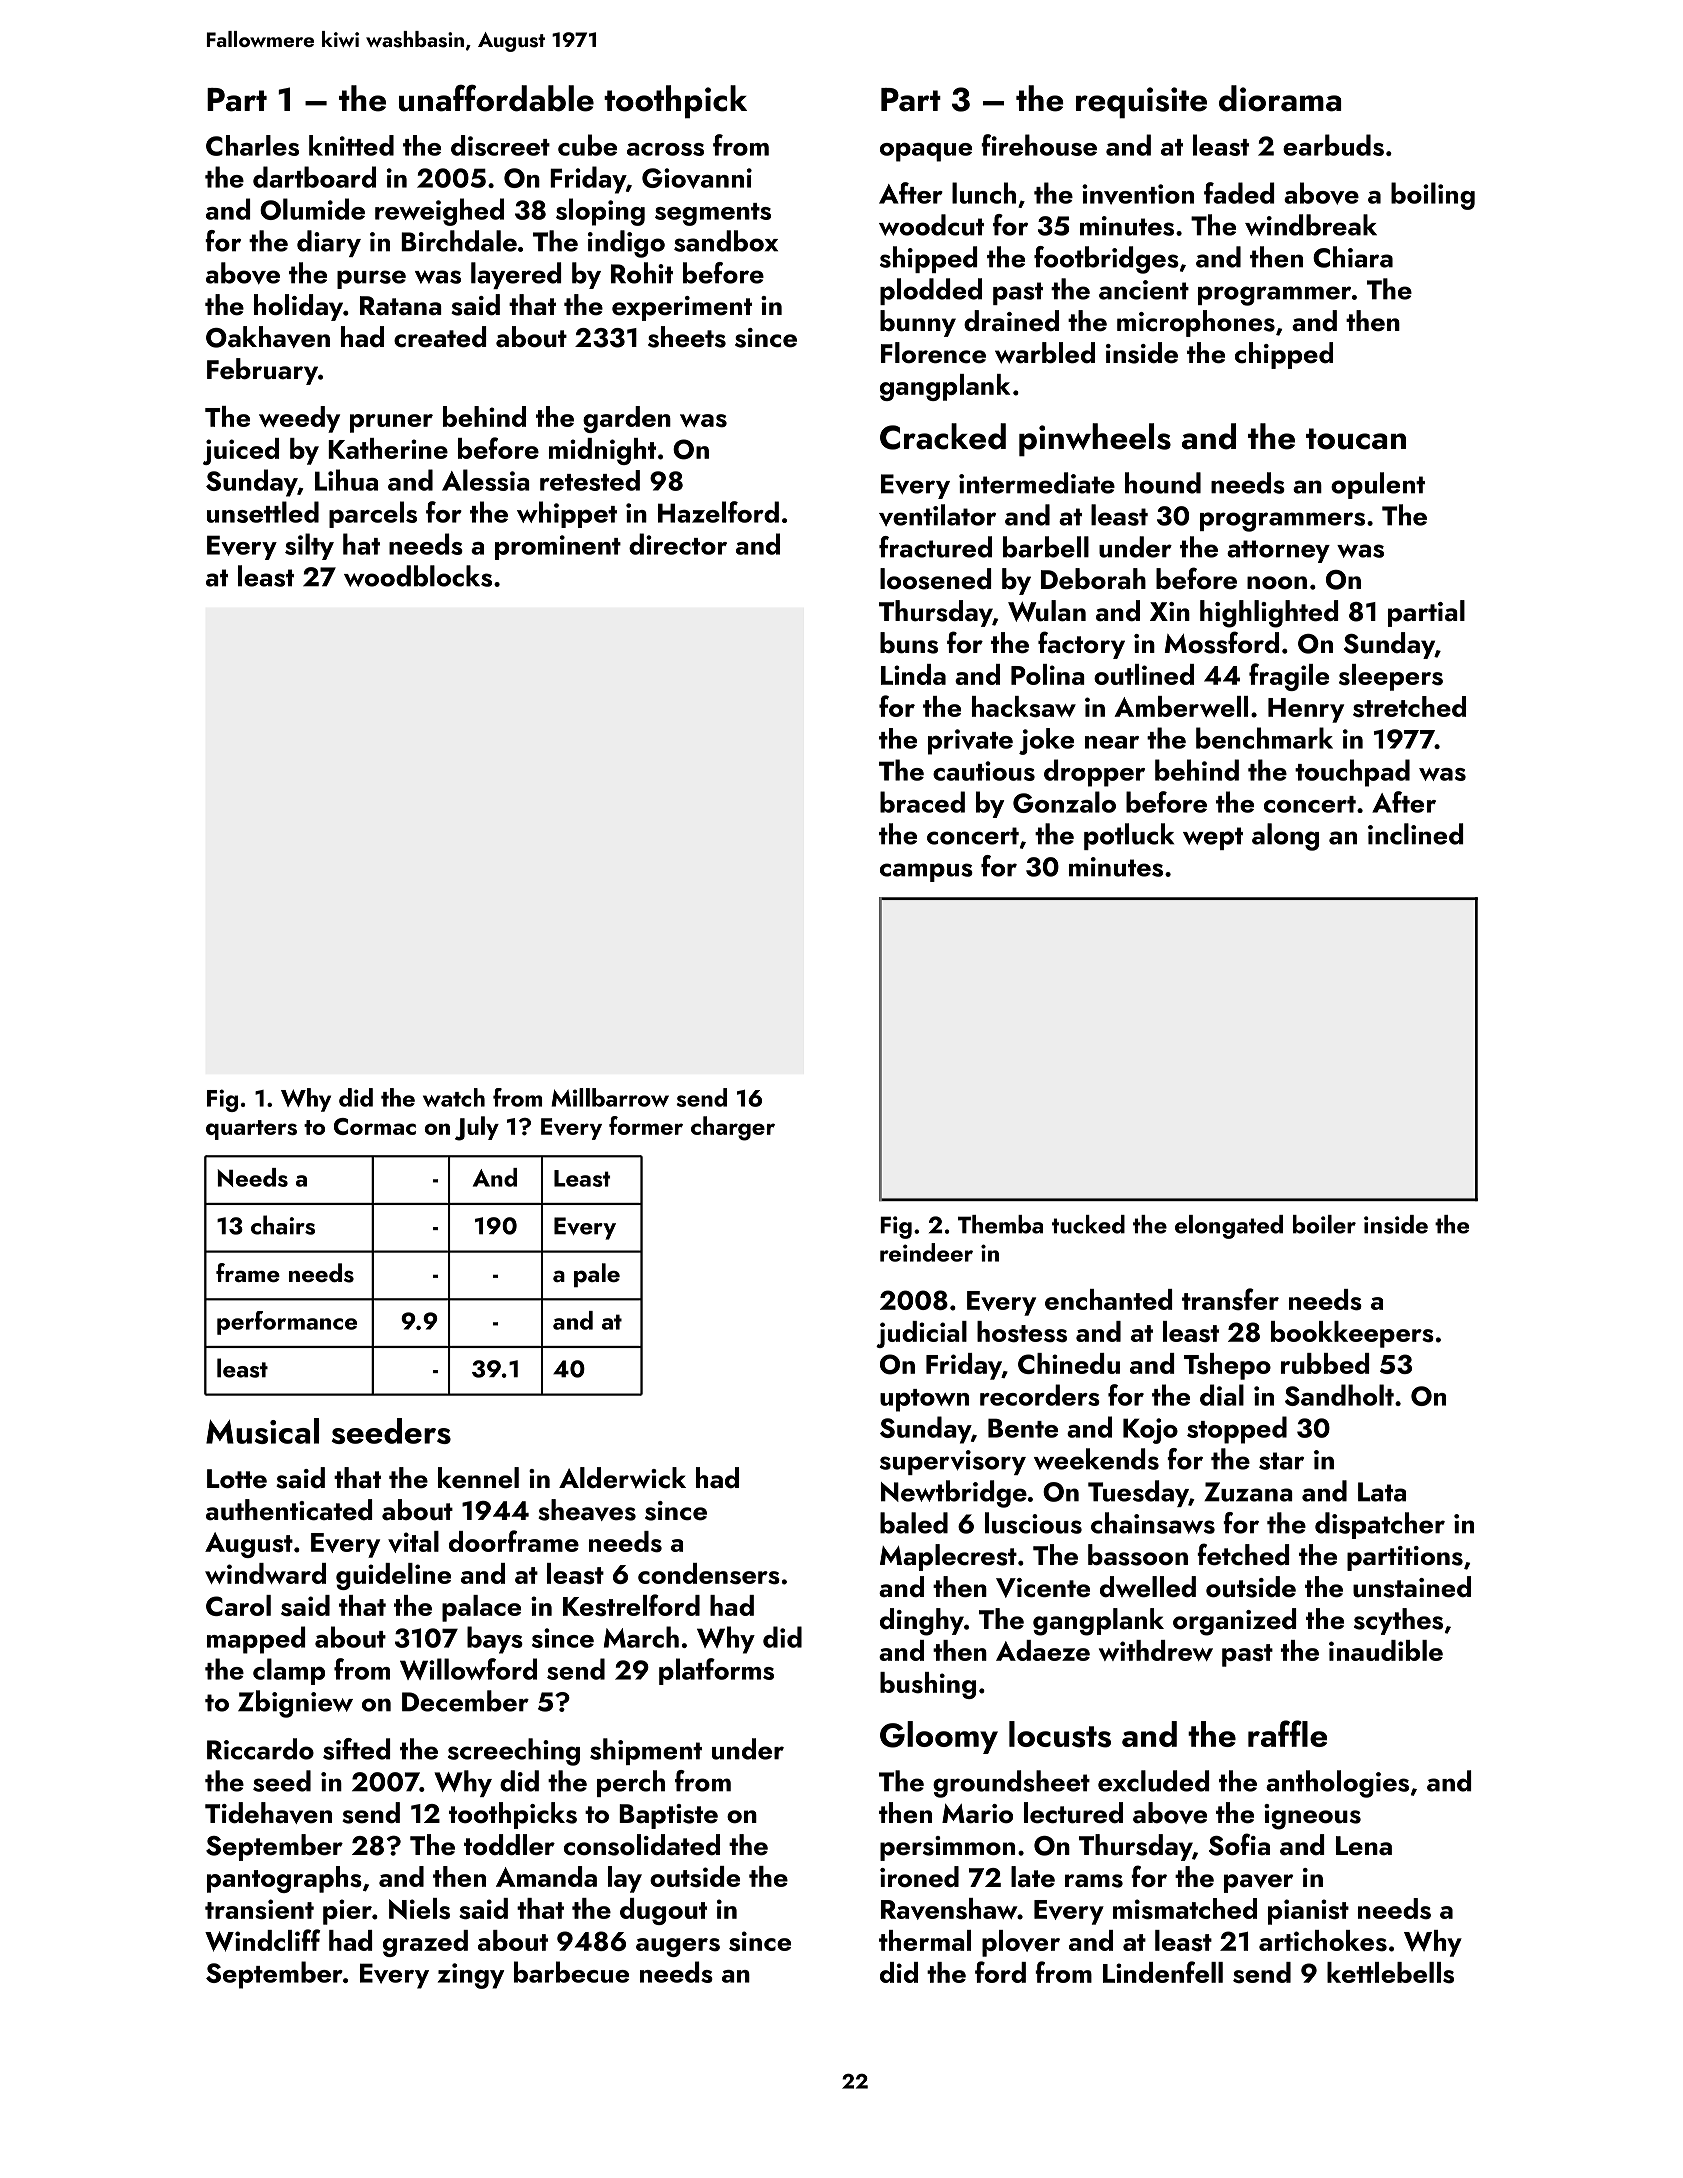 The width and height of the screenshot is (1683, 2178). I want to click on boiling, so click(1433, 196).
